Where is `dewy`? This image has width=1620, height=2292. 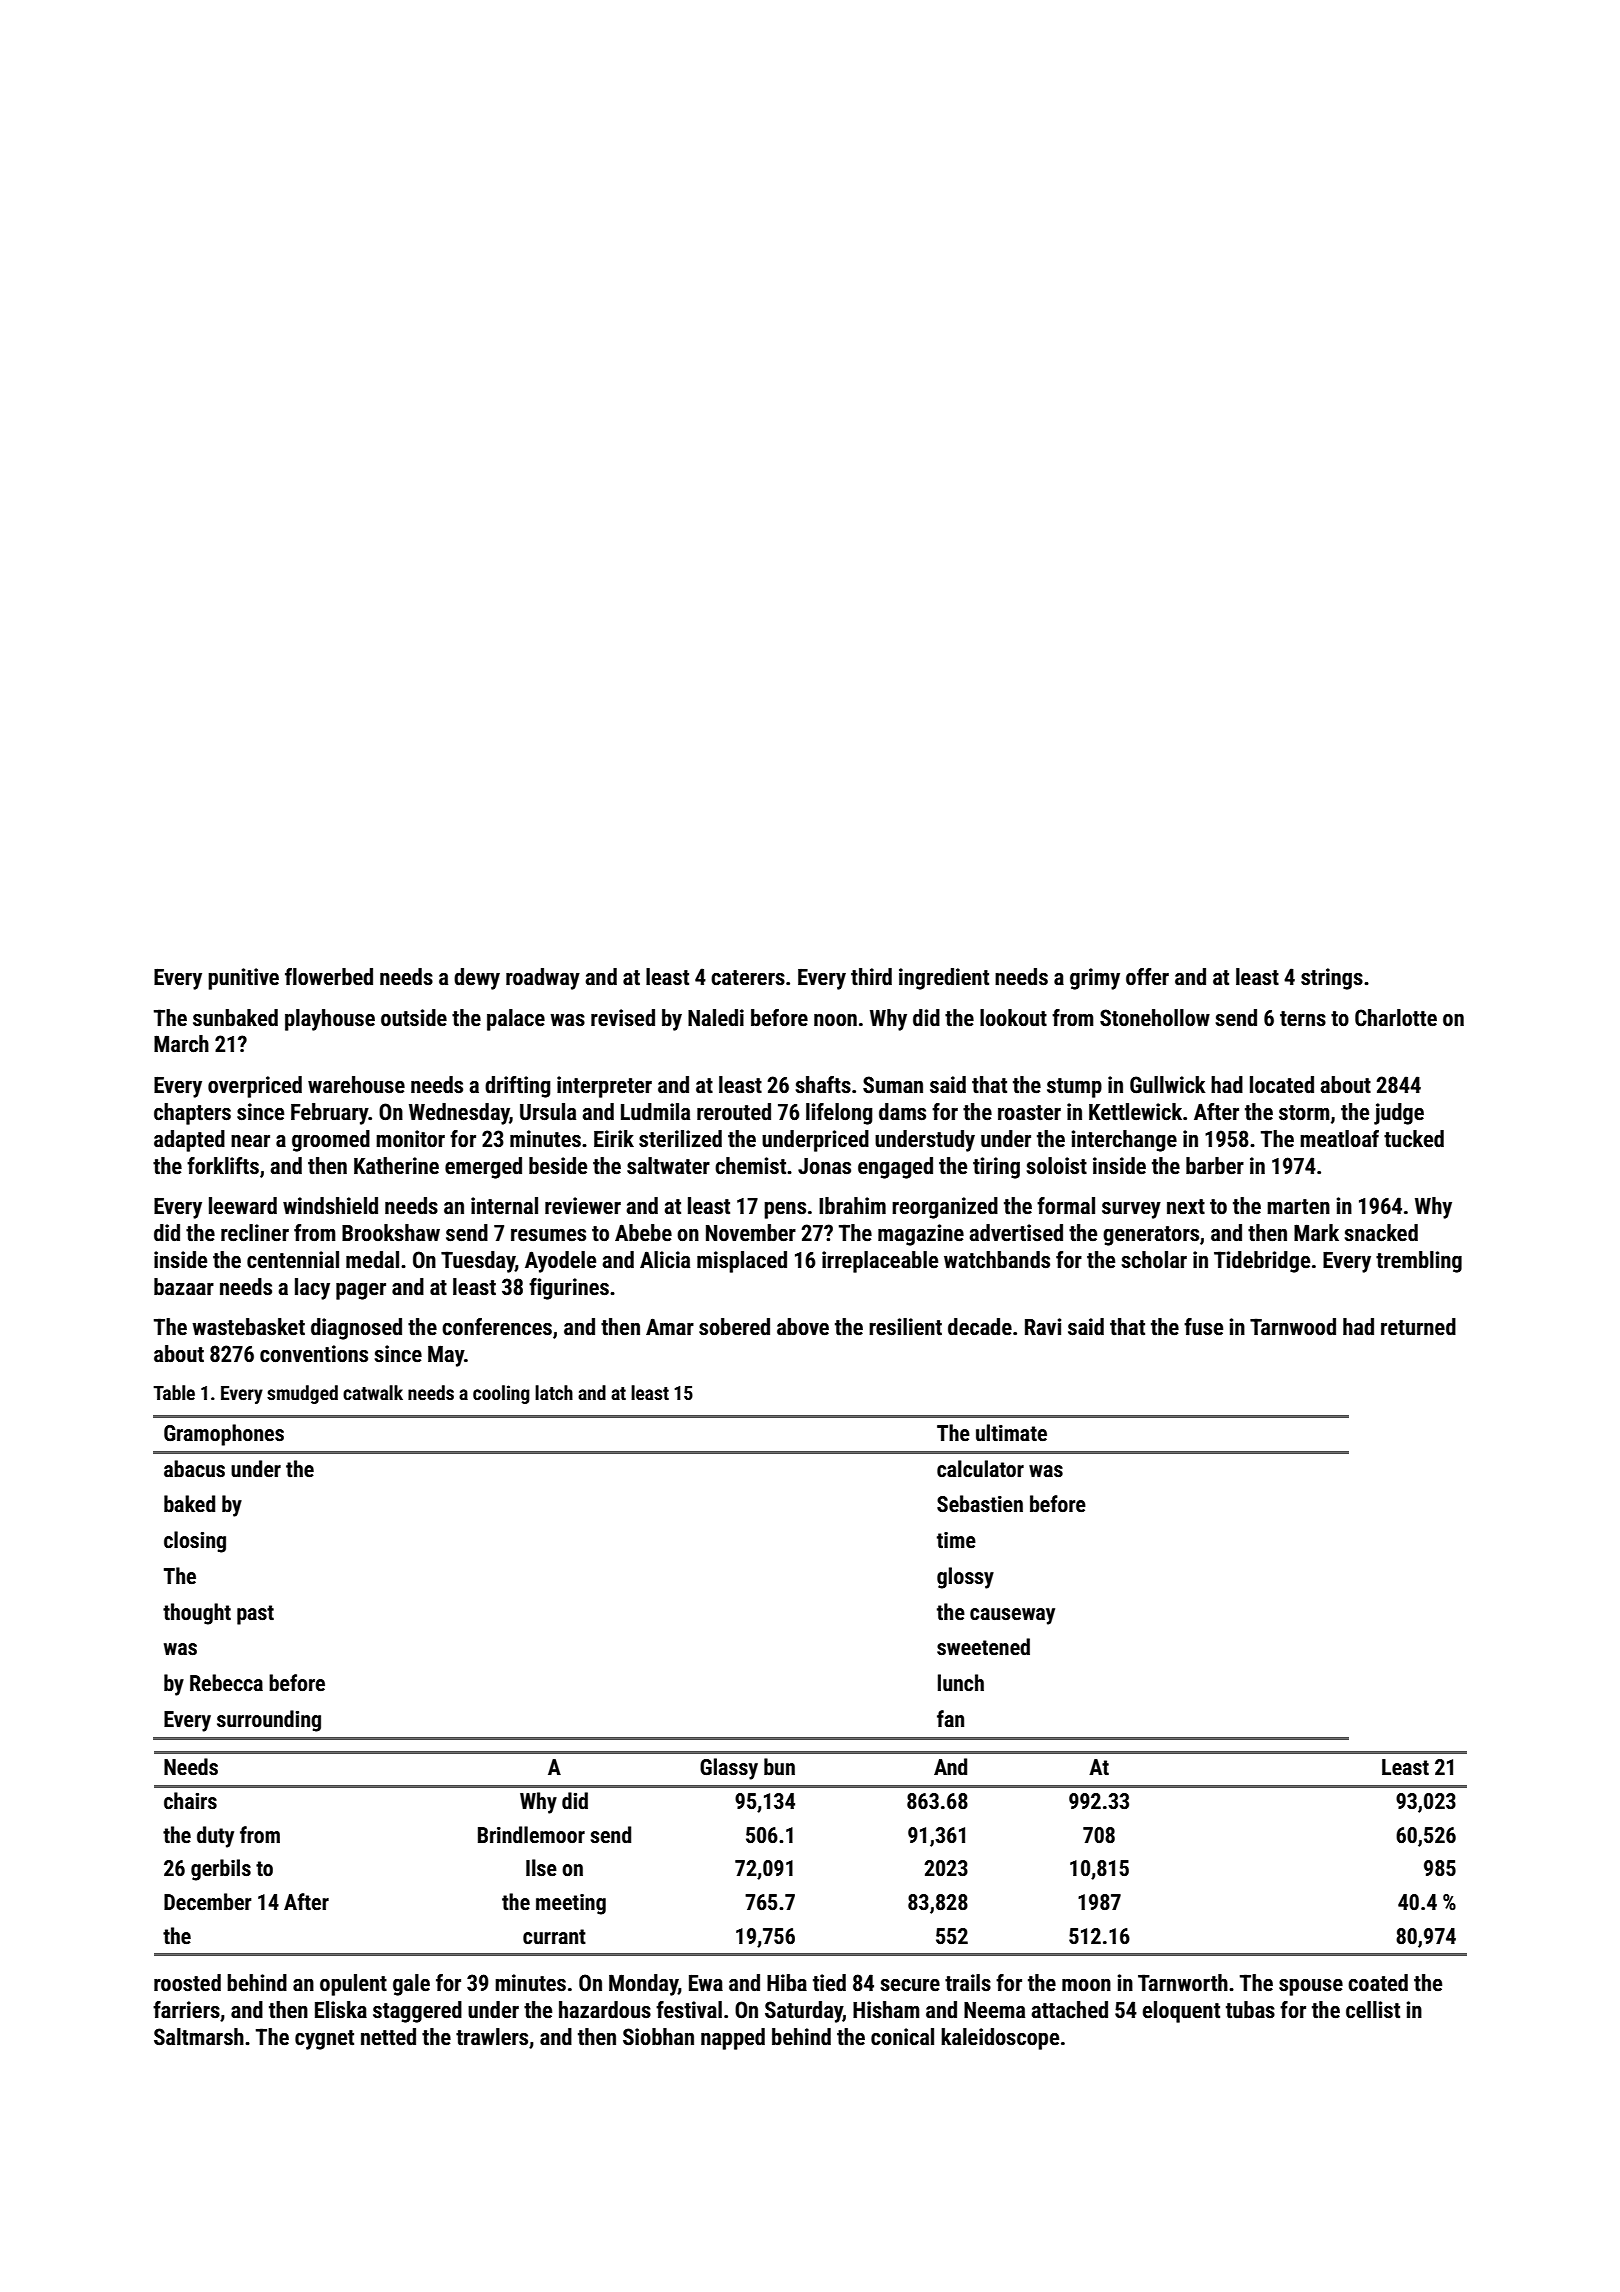
dewy is located at coordinates (477, 979).
